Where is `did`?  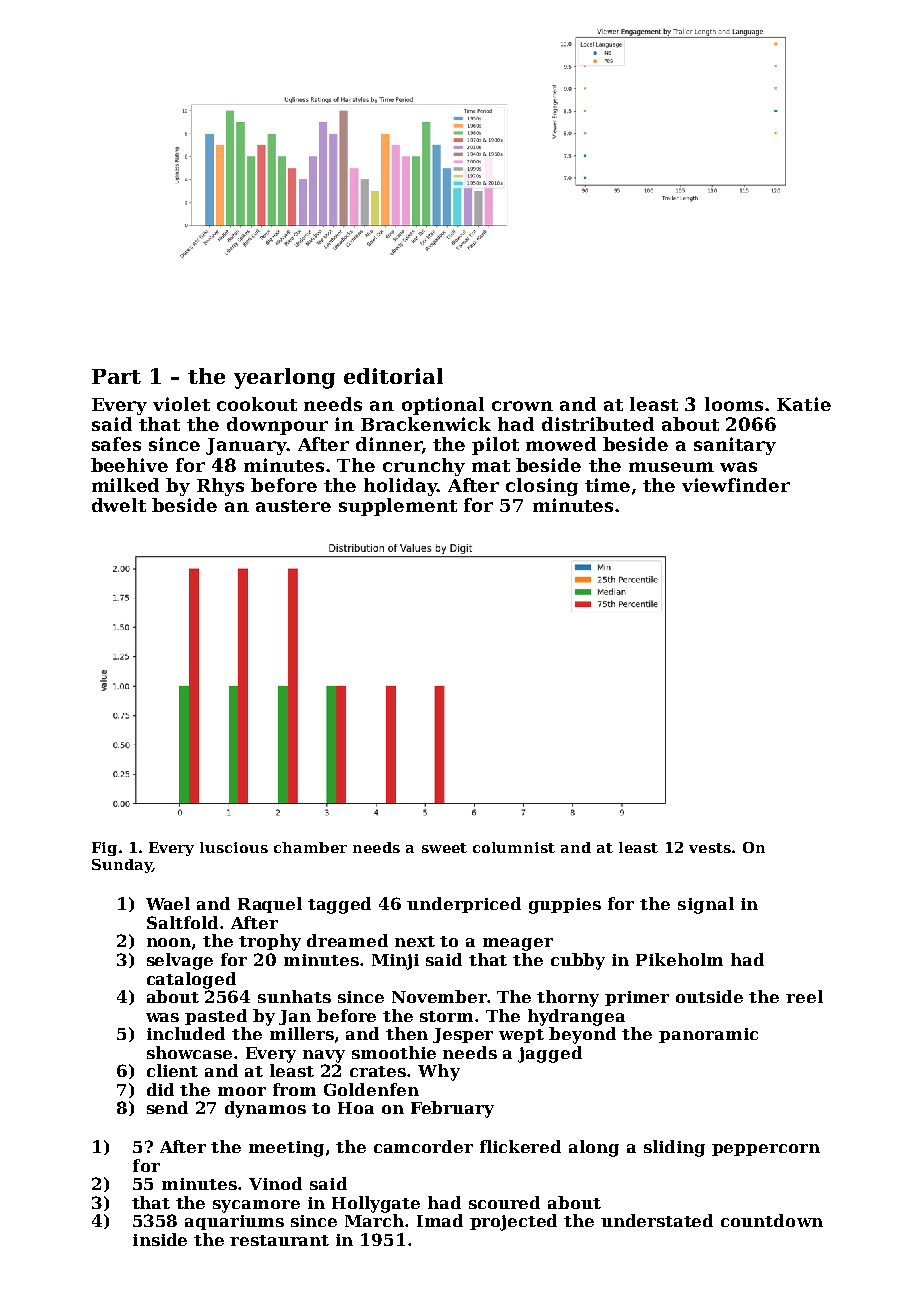 did is located at coordinates (160, 1089).
